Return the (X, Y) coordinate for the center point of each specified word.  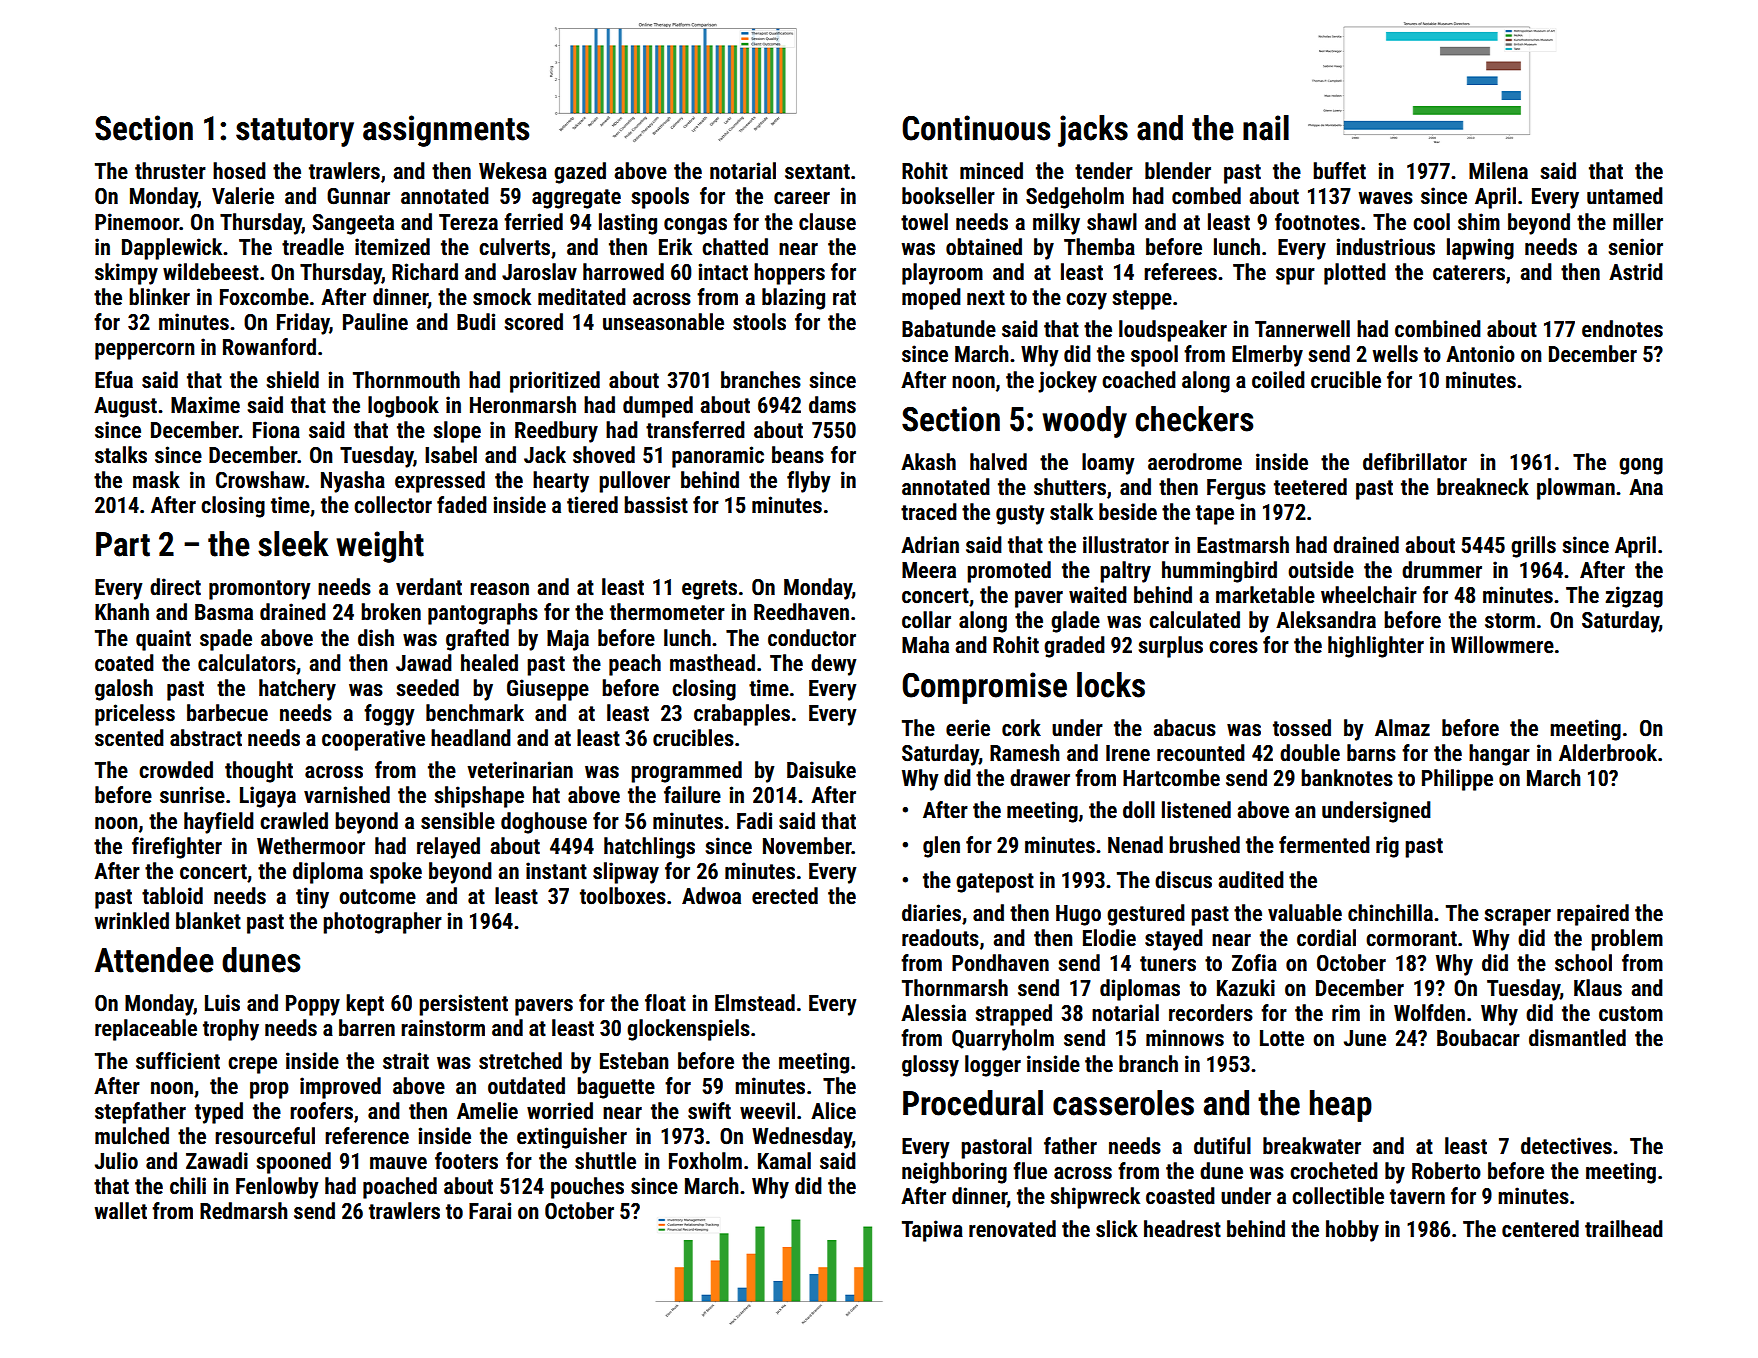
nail (1266, 128)
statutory (295, 132)
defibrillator (1415, 462)
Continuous (976, 128)
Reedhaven (801, 612)
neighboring (954, 1173)
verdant (429, 587)
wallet (121, 1211)
